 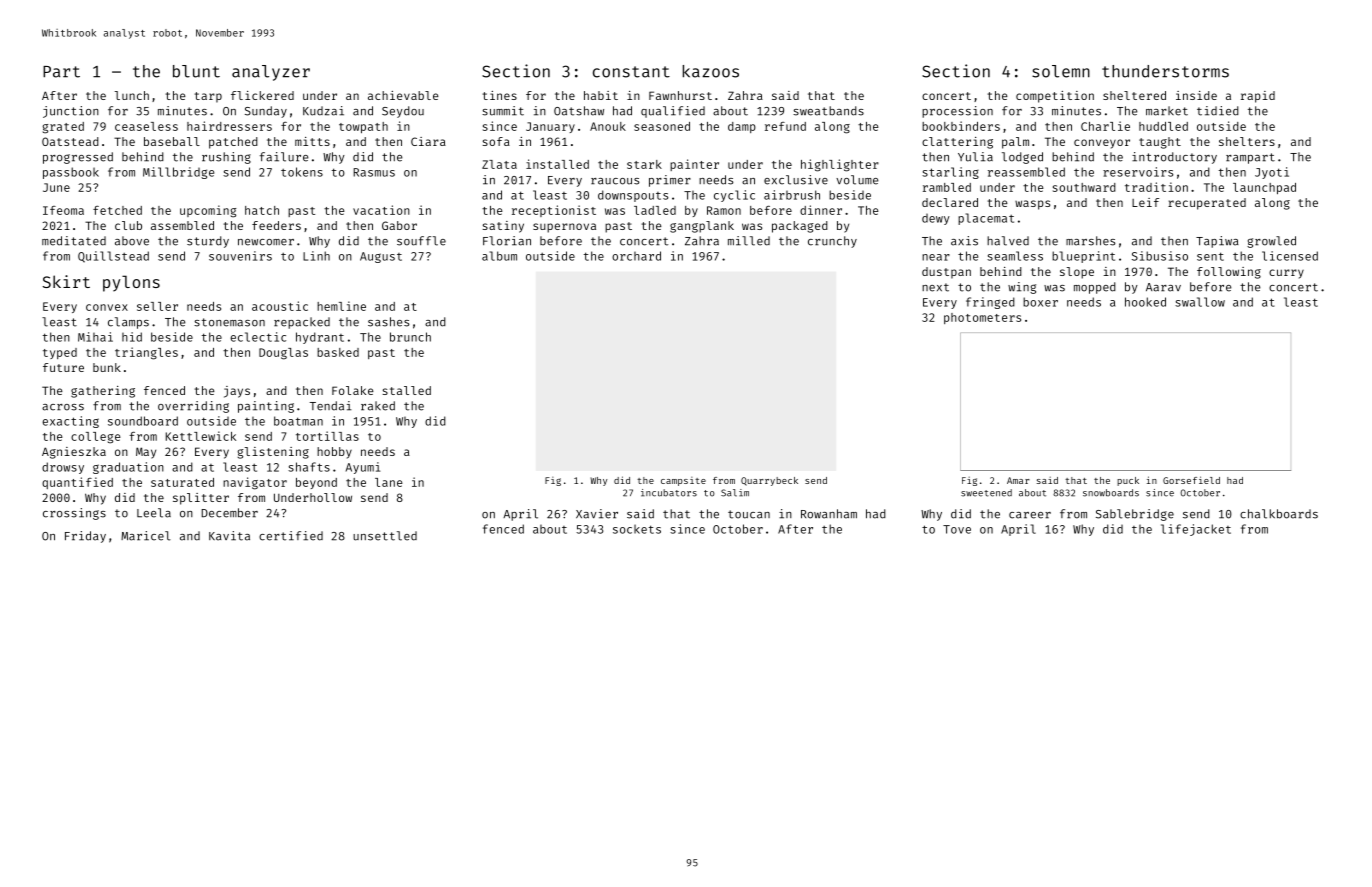 What do you see at coordinates (957, 529) in the screenshot?
I see `Tove` at bounding box center [957, 529].
